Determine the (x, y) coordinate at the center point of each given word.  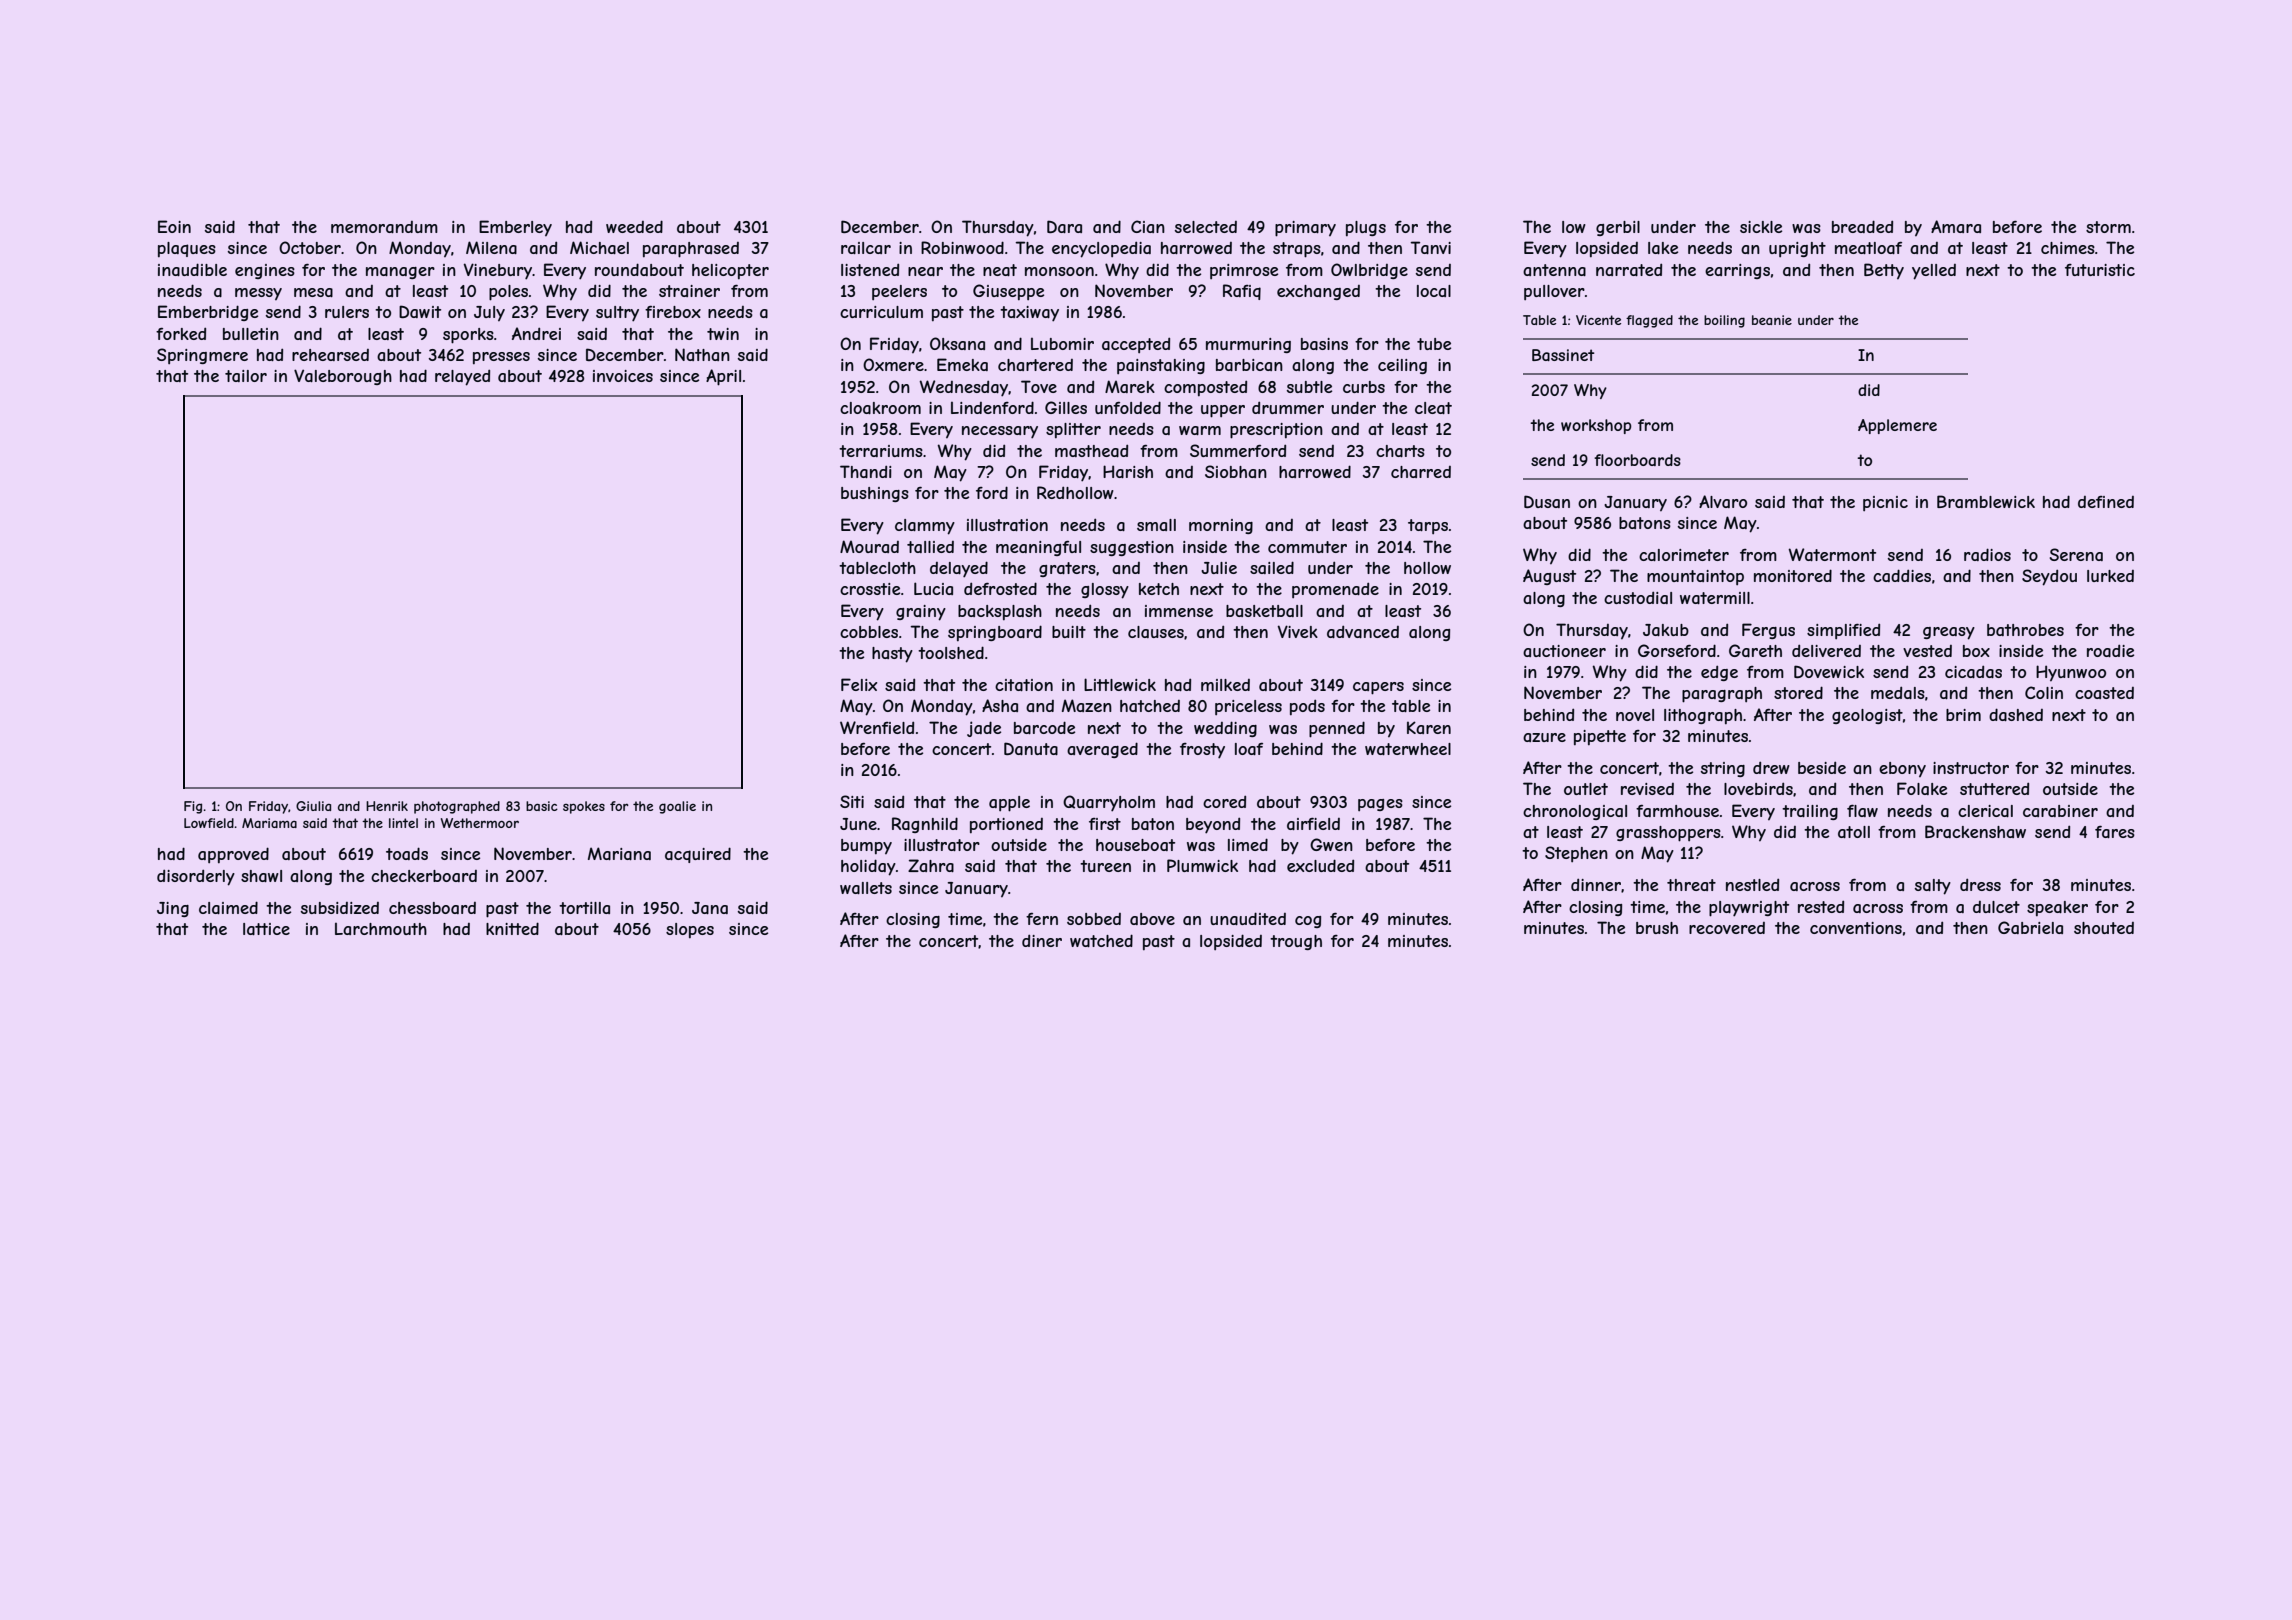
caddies (1902, 575)
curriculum (881, 312)
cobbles (869, 632)
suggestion (1132, 548)
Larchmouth (381, 929)
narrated (1629, 269)
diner (1042, 940)
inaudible (192, 269)
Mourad (869, 546)
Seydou (2049, 577)
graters (1067, 569)
